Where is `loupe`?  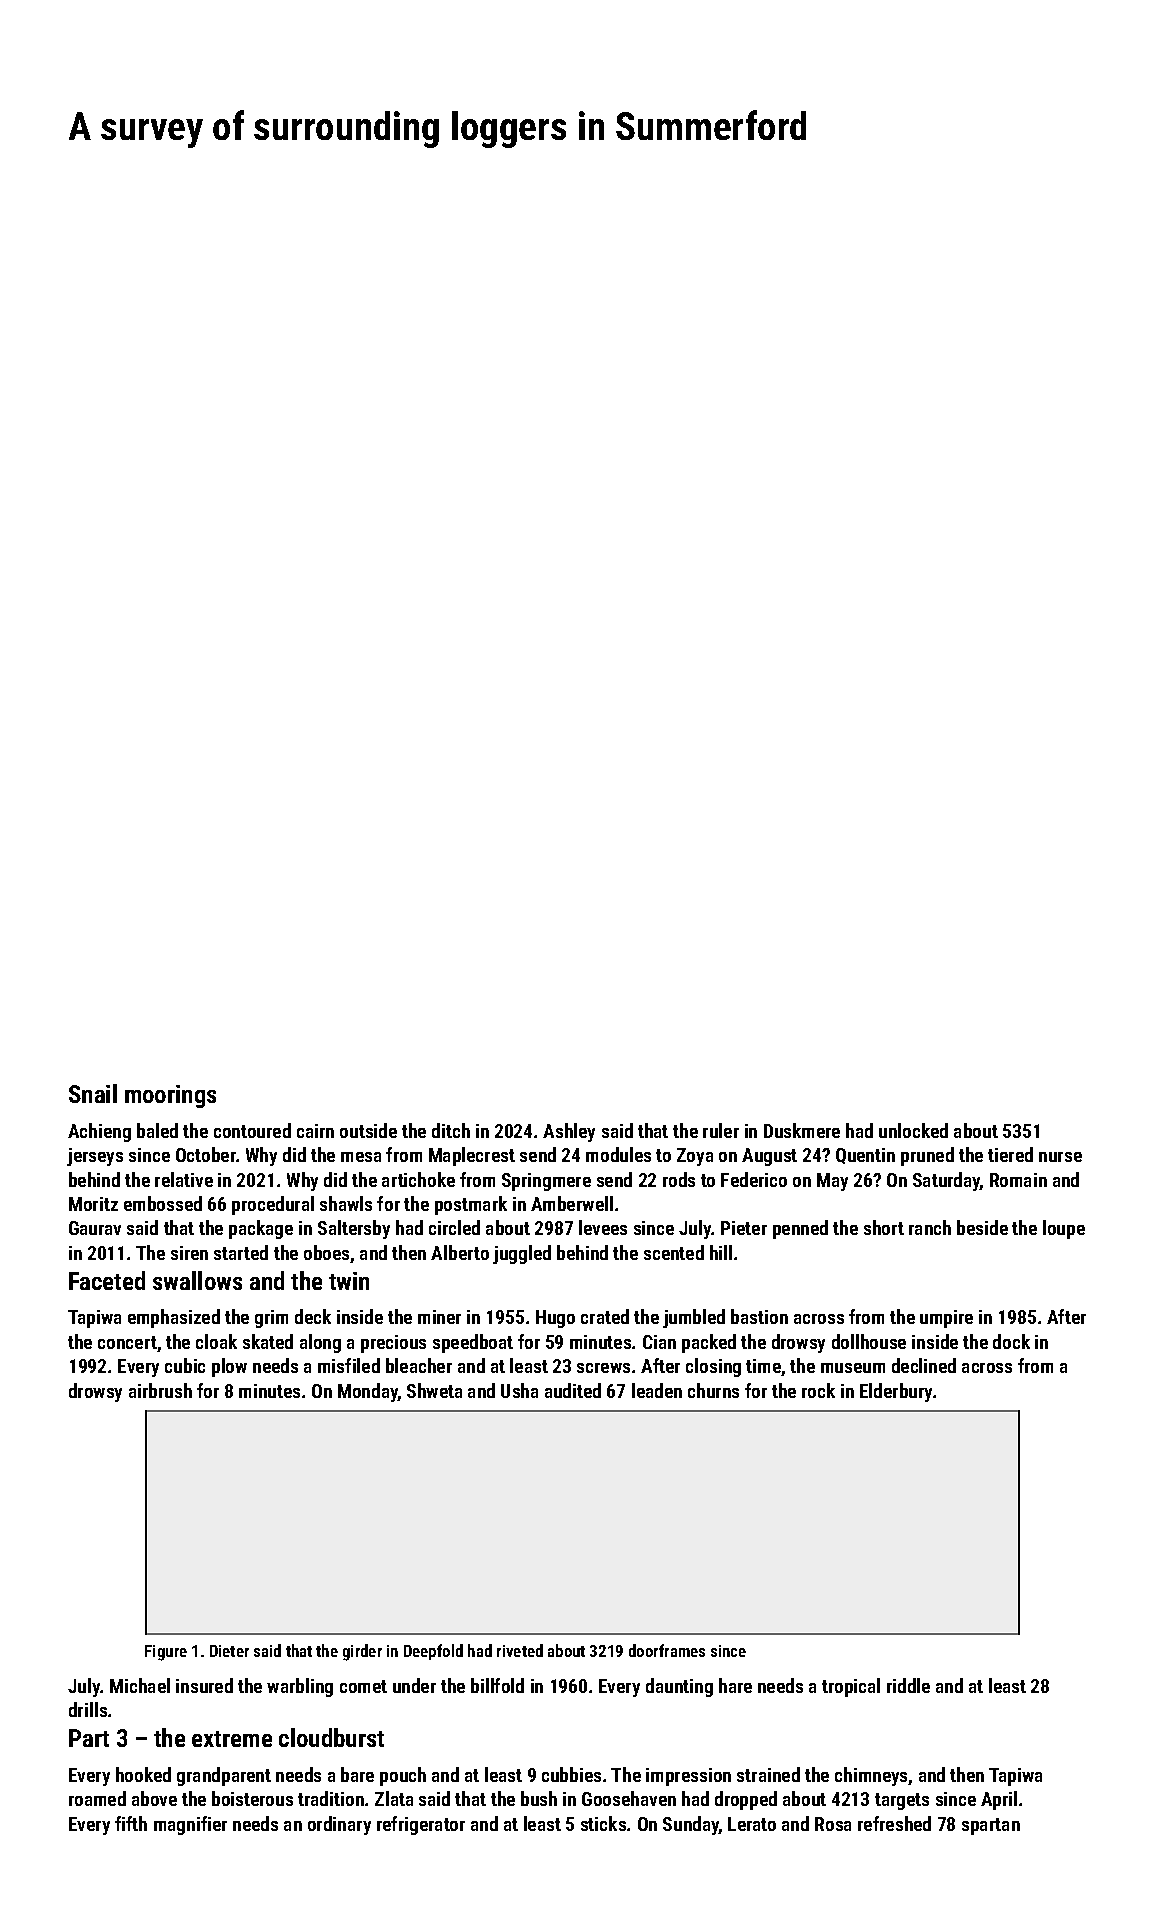
loupe is located at coordinates (1064, 1229).
